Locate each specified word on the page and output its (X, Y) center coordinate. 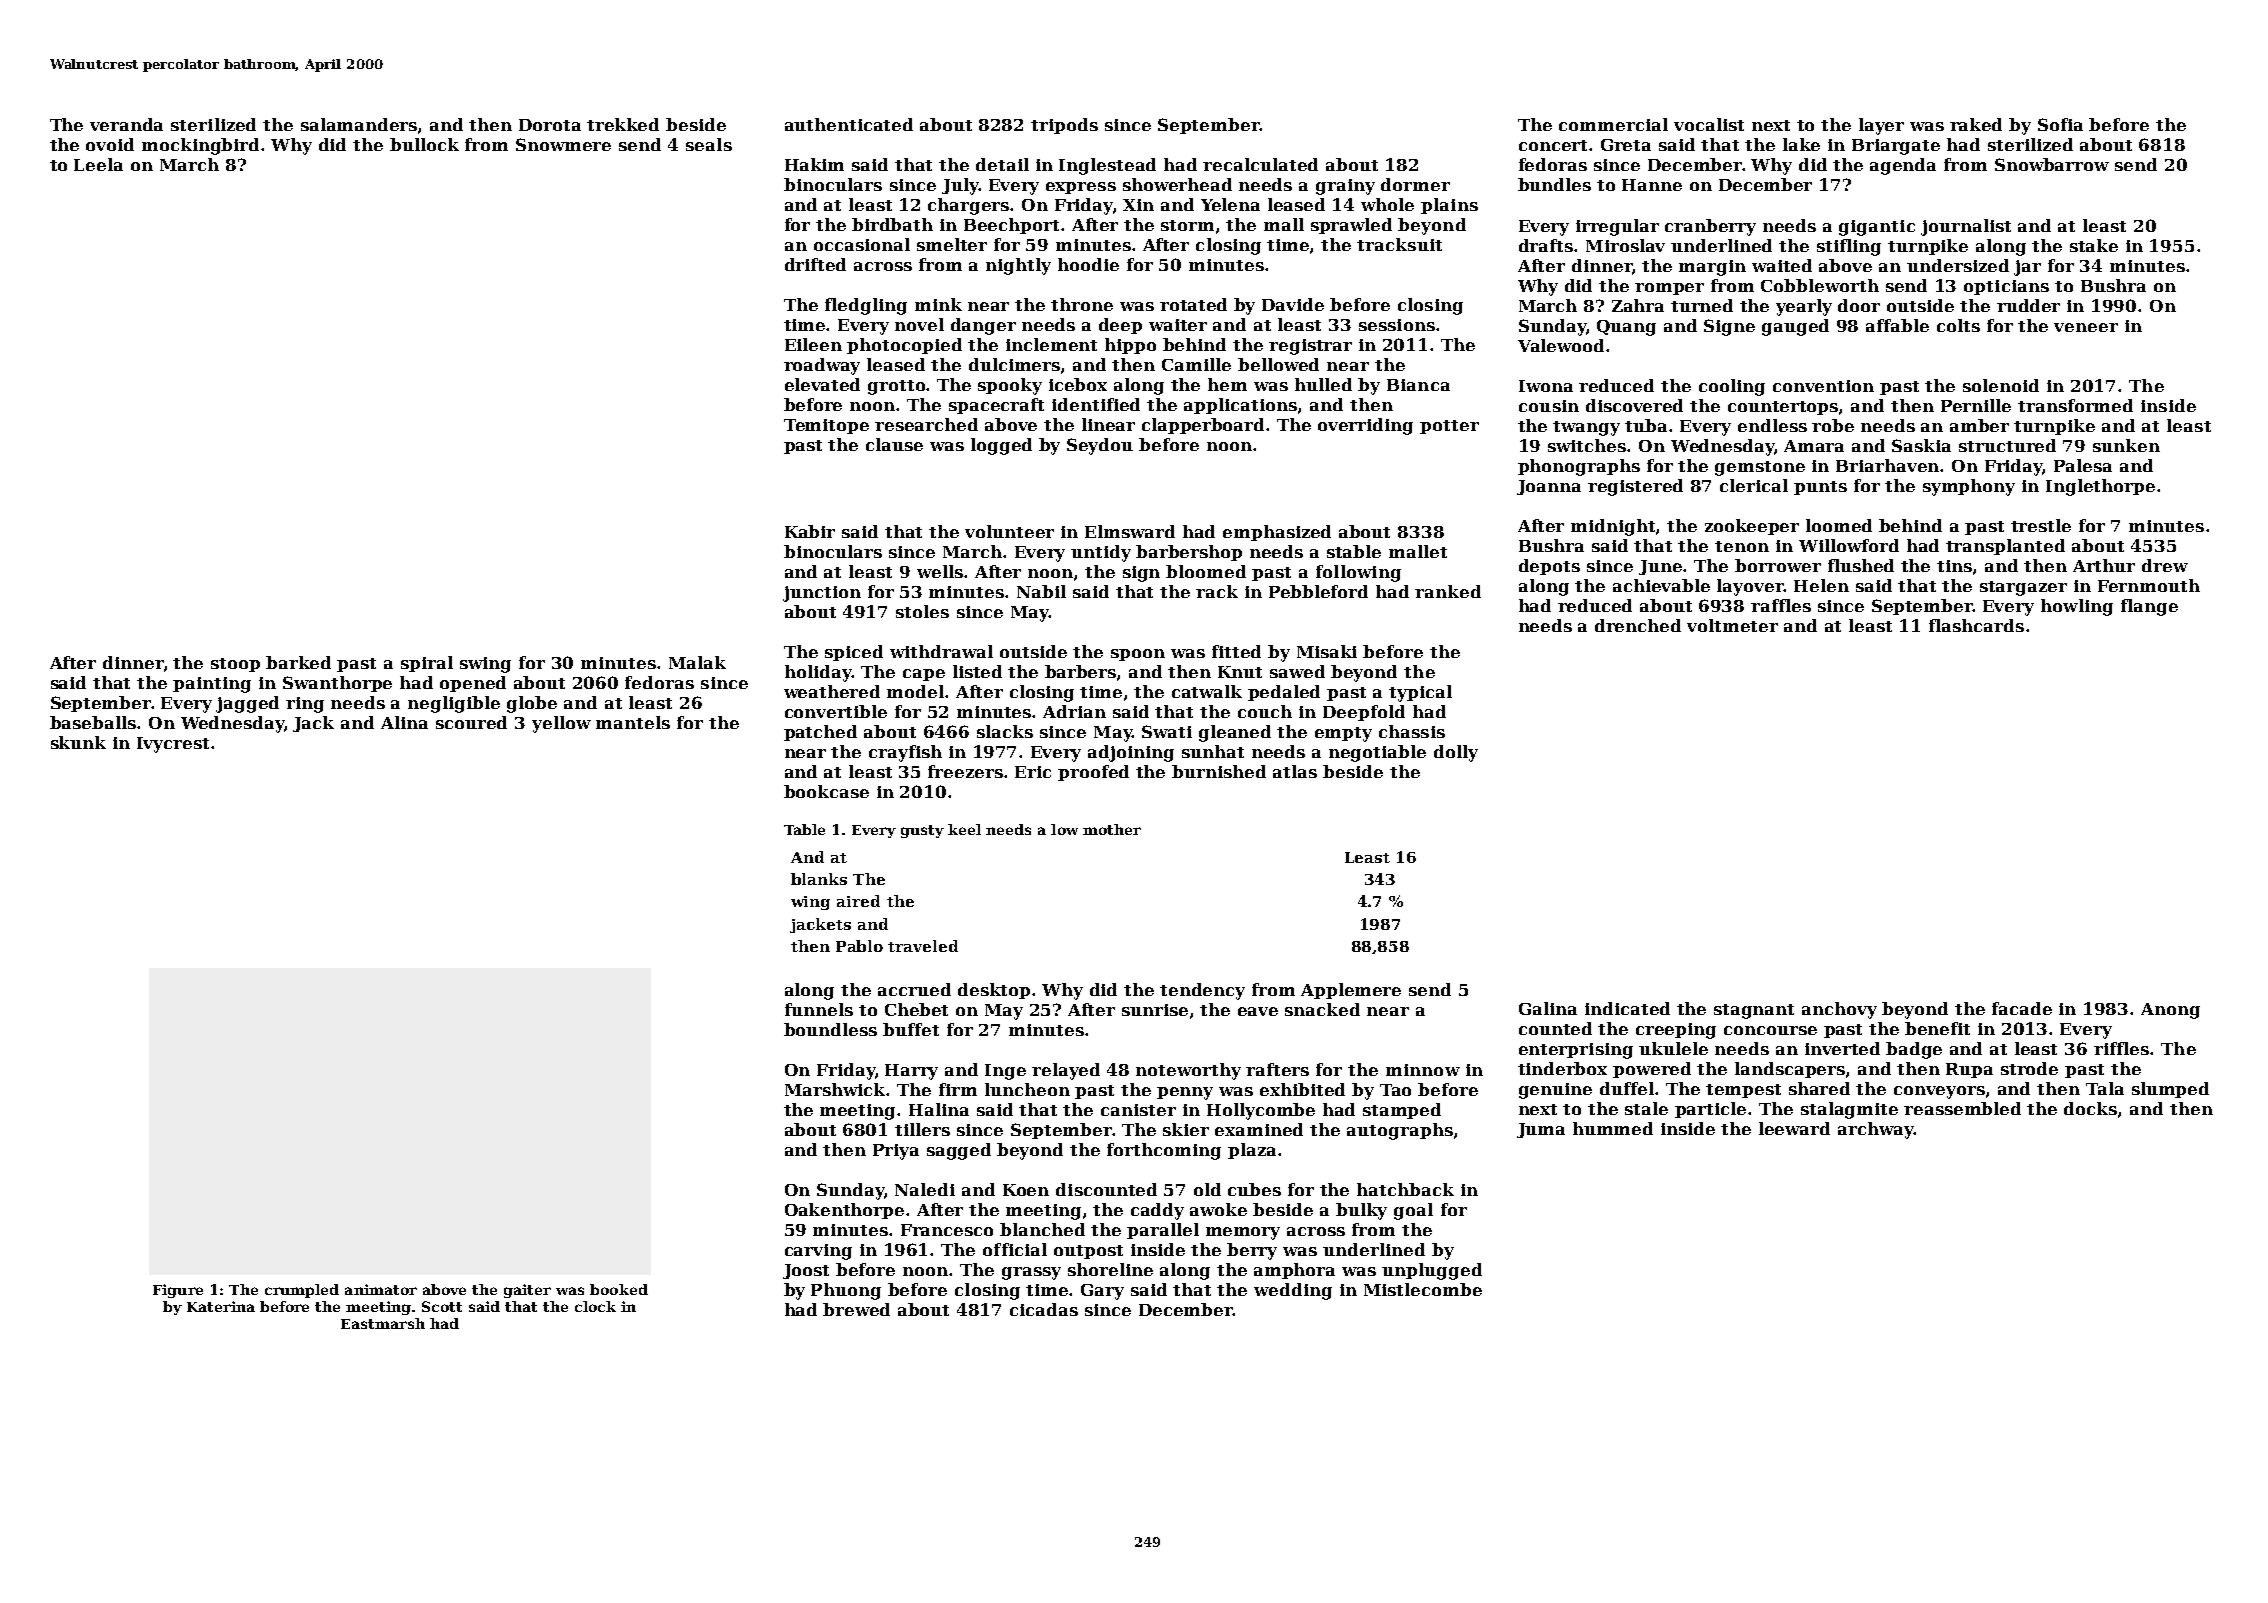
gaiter (527, 1291)
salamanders (359, 124)
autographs (1400, 1131)
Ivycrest (173, 745)
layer (1881, 126)
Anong (2170, 1011)
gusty (922, 831)
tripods (1064, 126)
